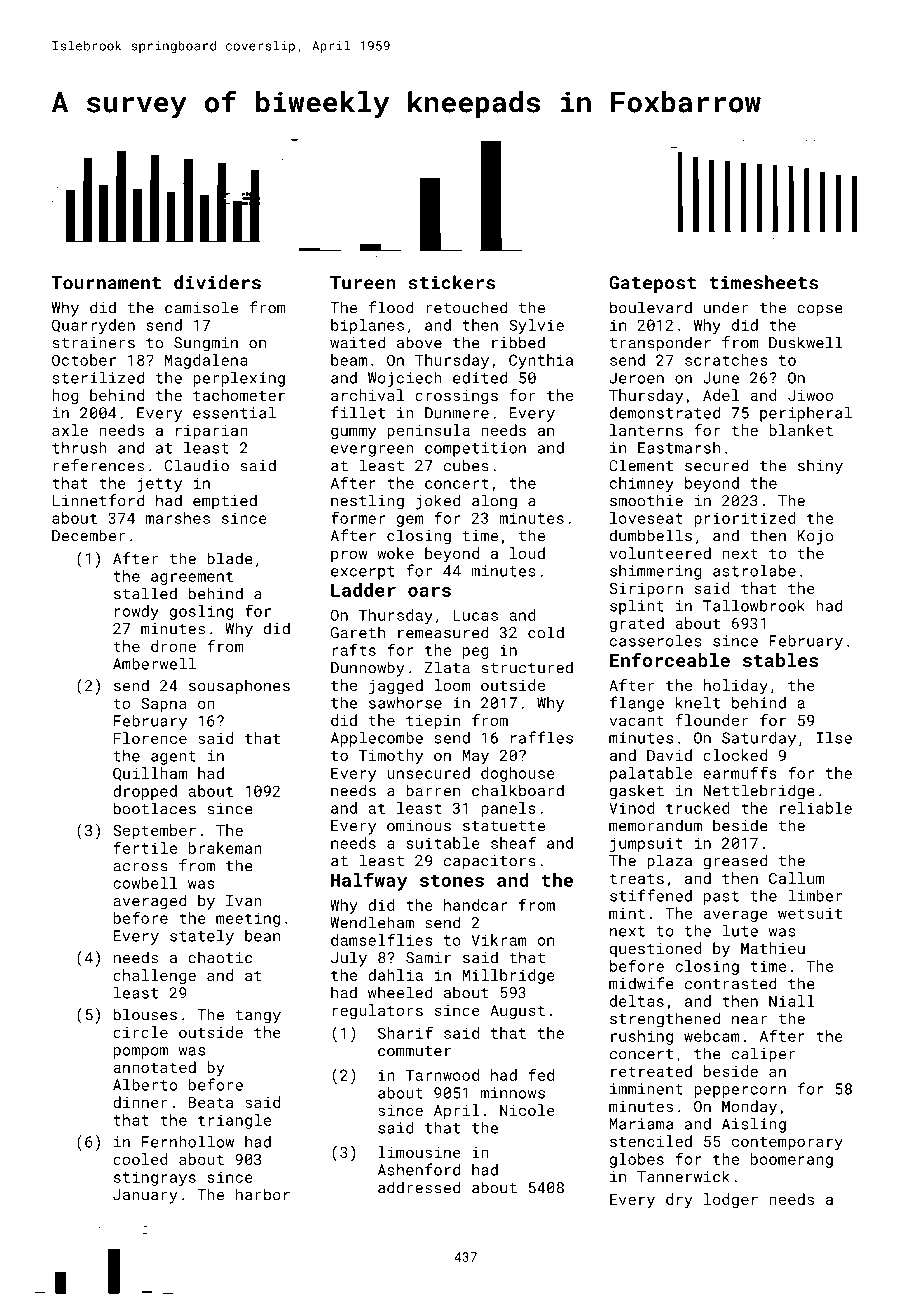  I want to click on flange, so click(637, 704).
